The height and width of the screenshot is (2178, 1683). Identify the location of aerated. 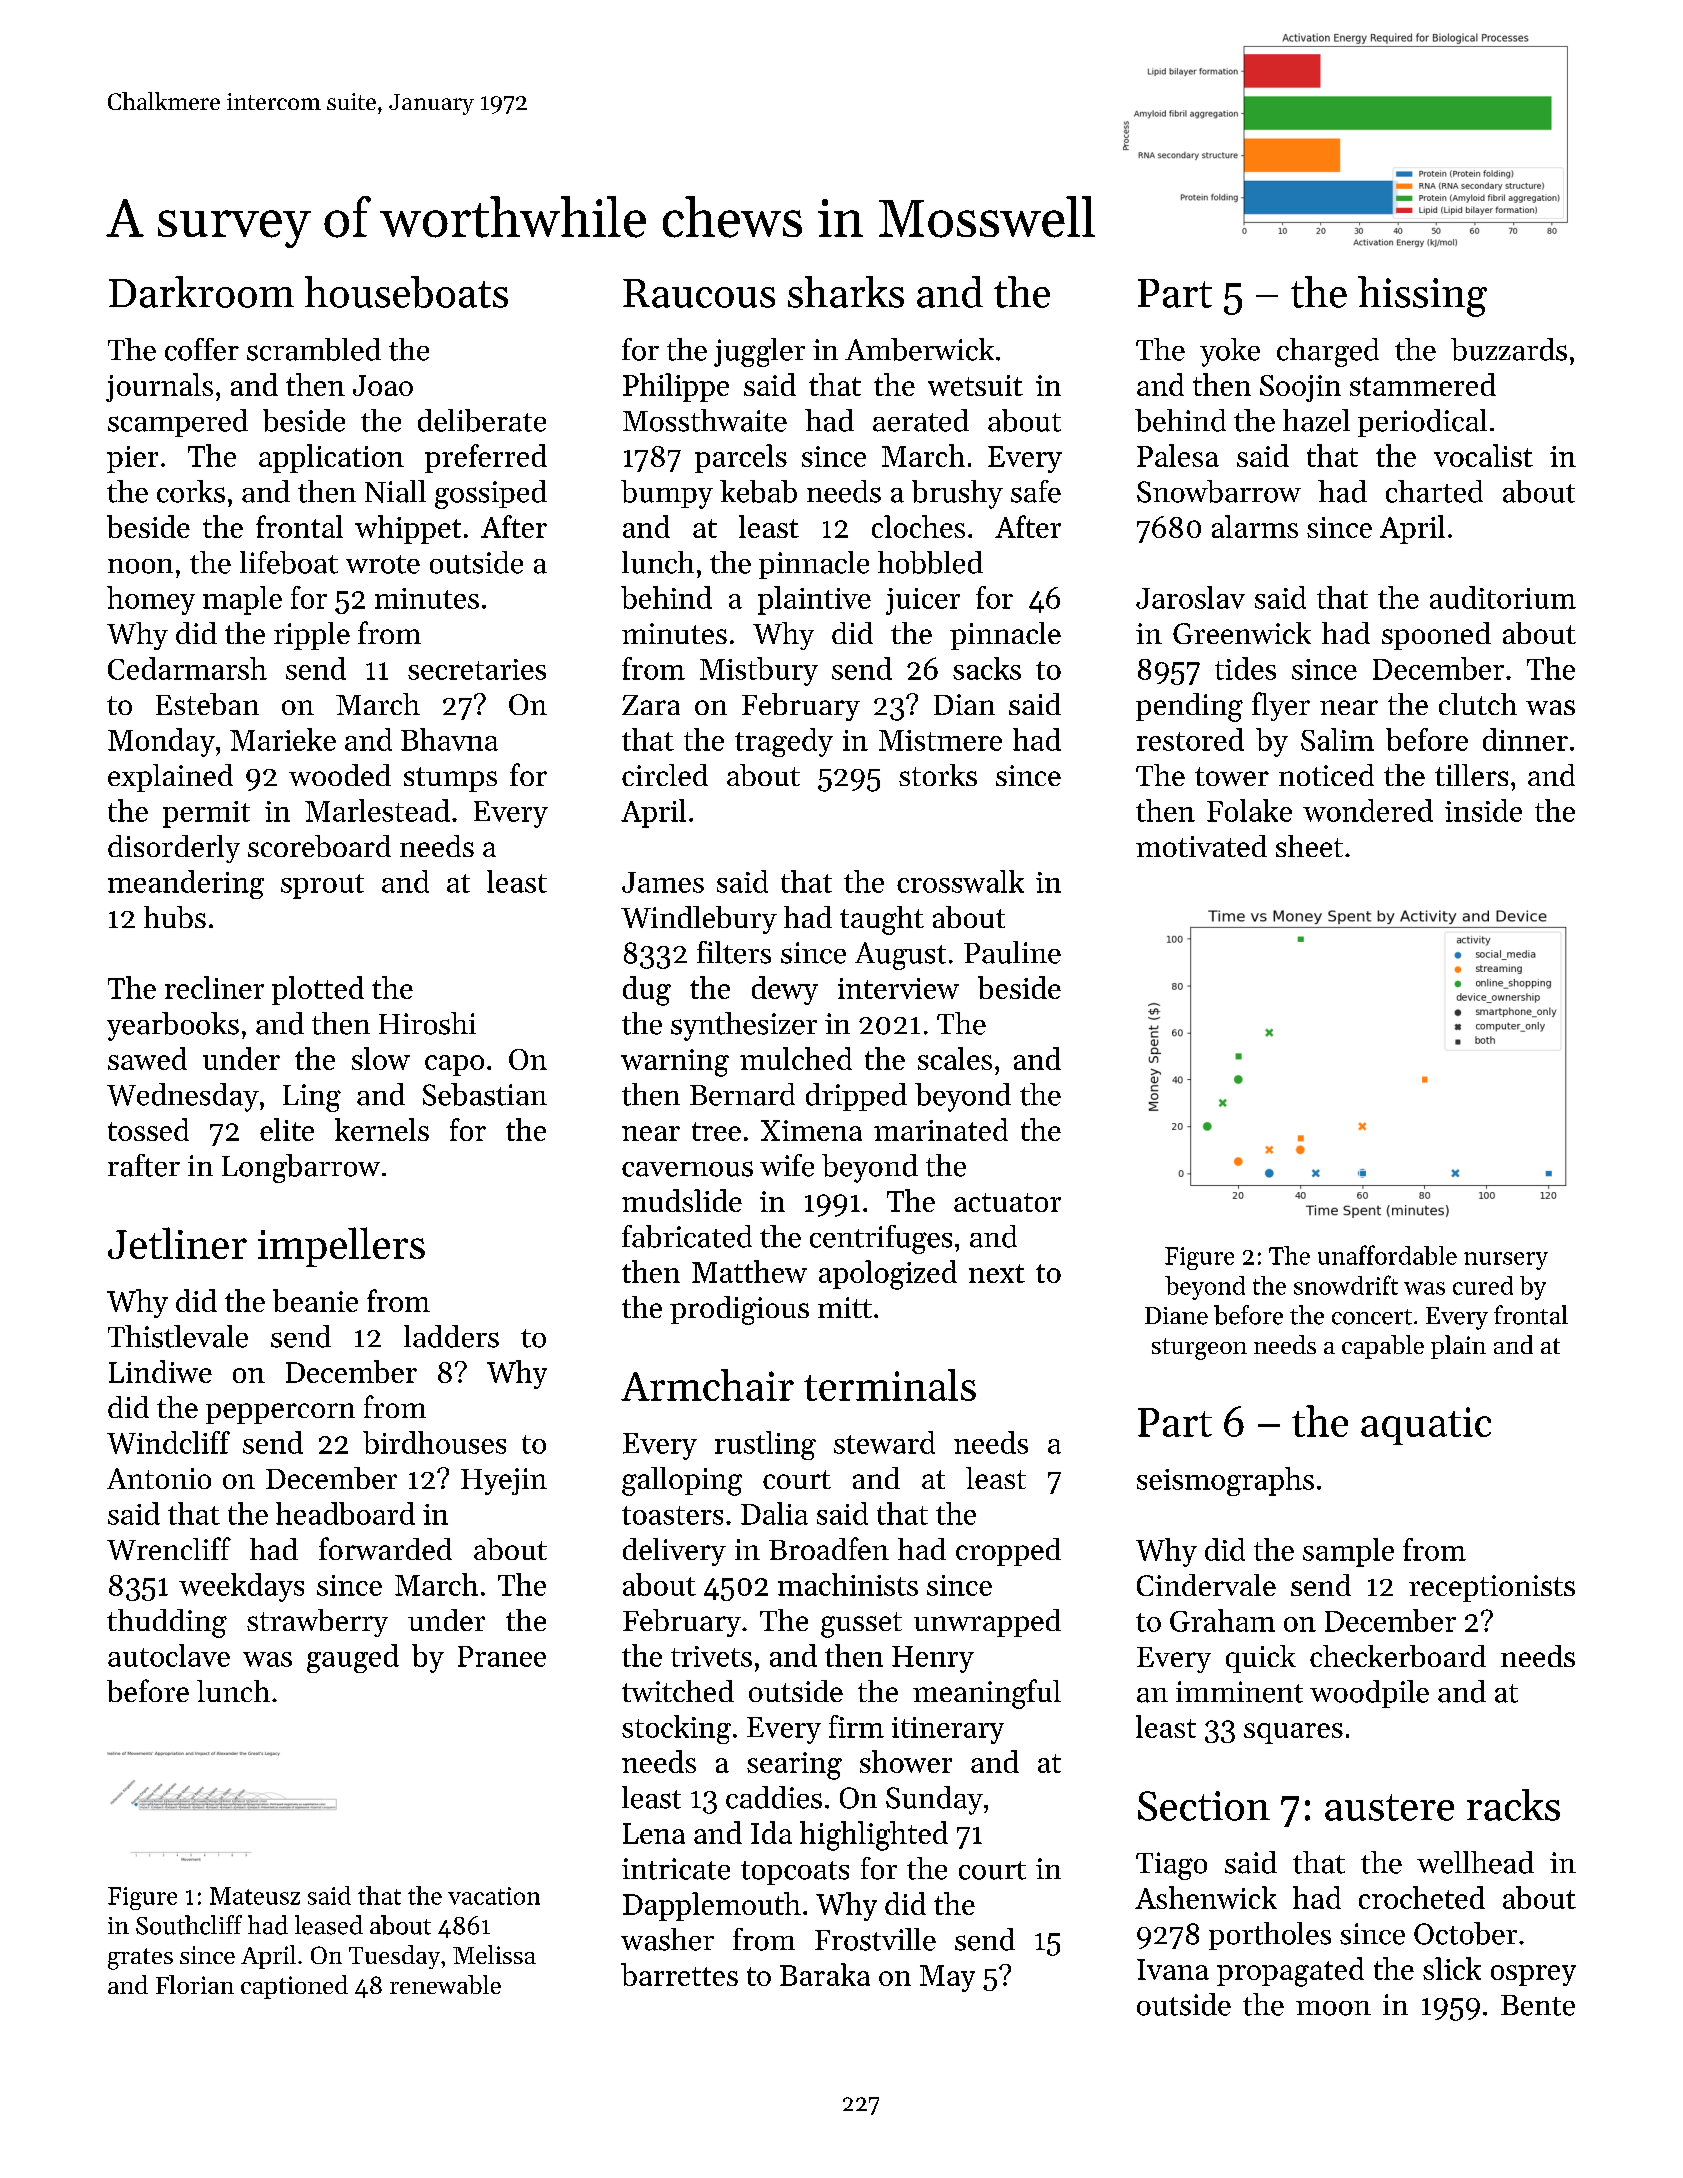
(921, 420).
